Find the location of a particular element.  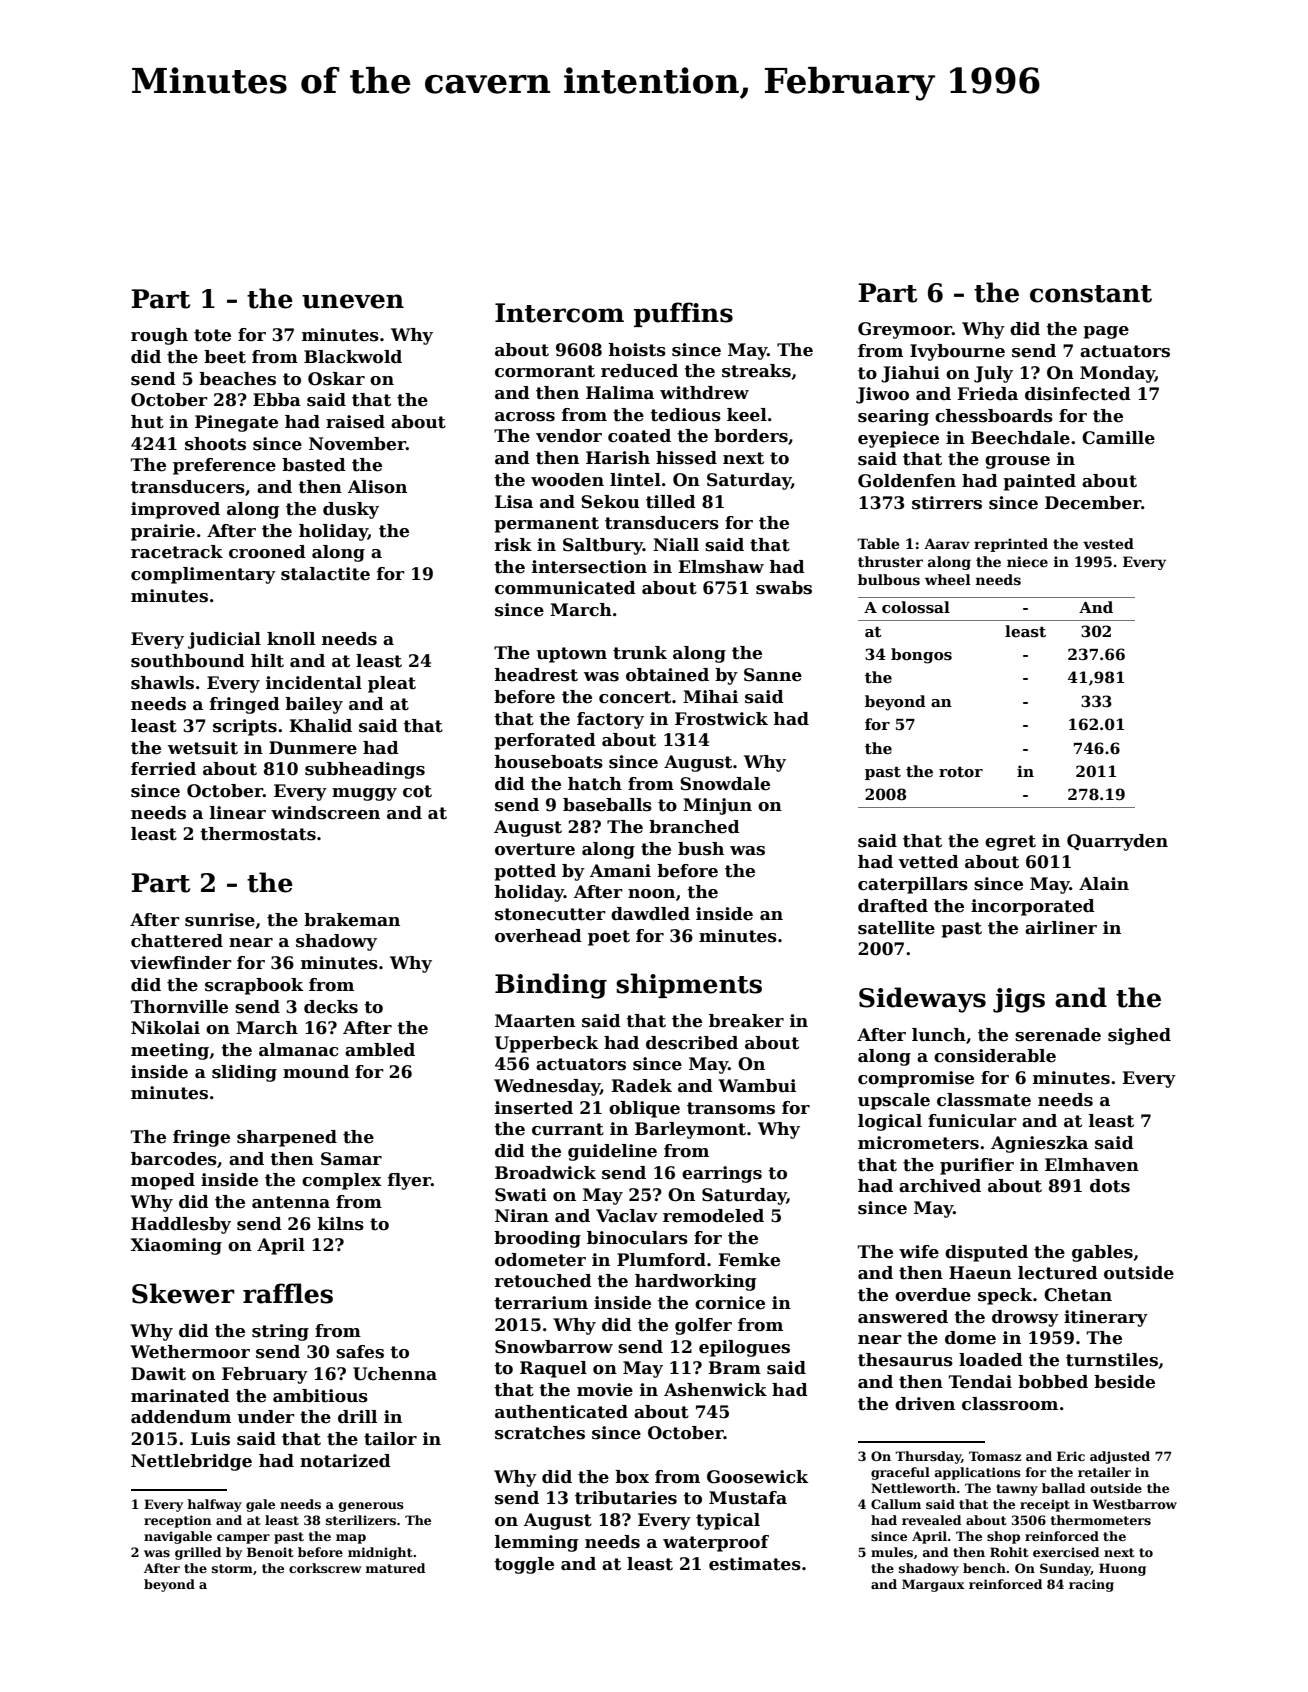

matured is located at coordinates (395, 1568).
